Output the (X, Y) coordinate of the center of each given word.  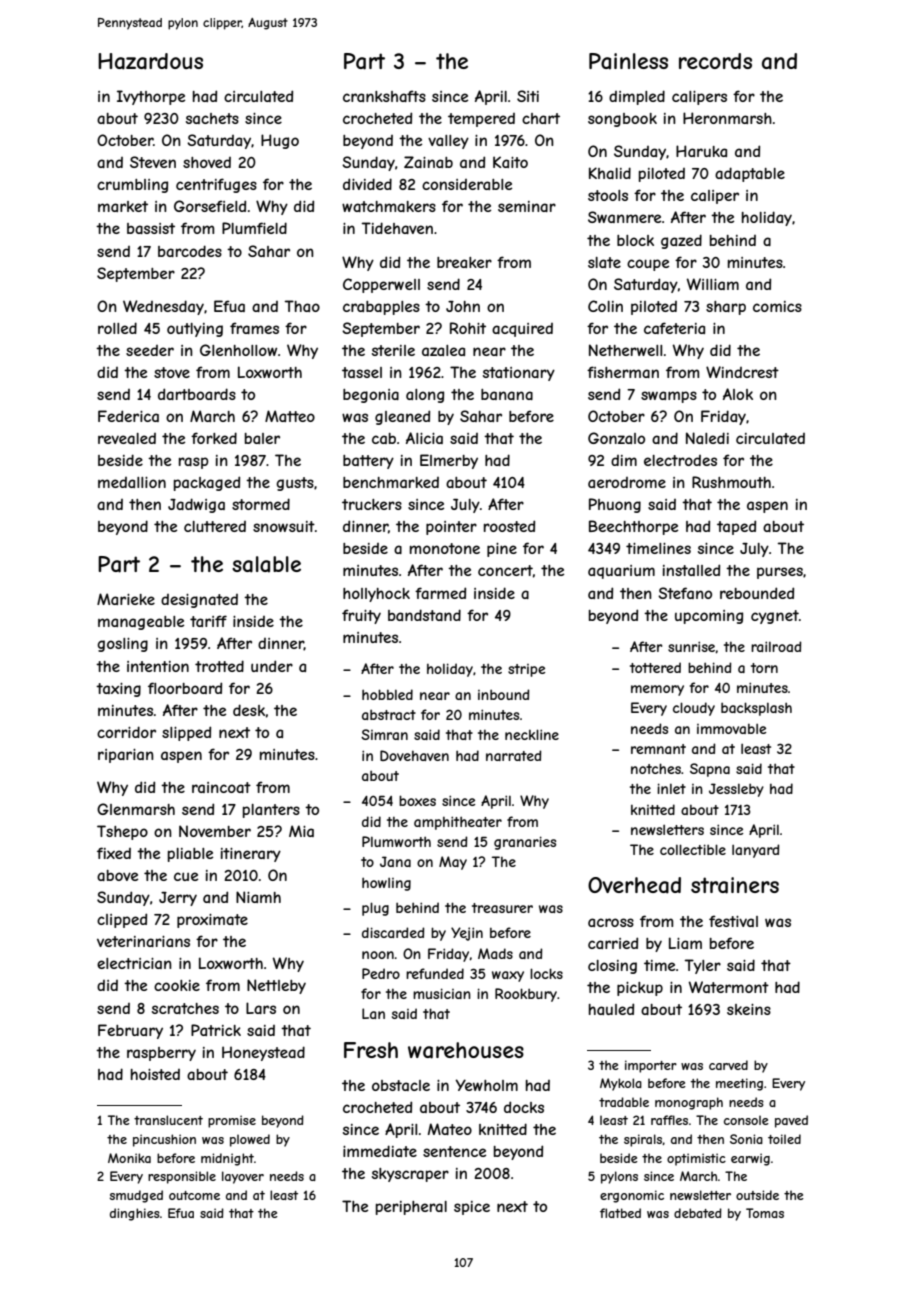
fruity (361, 616)
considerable (467, 184)
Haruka (701, 151)
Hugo (280, 141)
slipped (186, 733)
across (611, 922)
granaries (525, 843)
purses (780, 573)
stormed (261, 504)
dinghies (135, 1214)
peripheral (411, 1208)
